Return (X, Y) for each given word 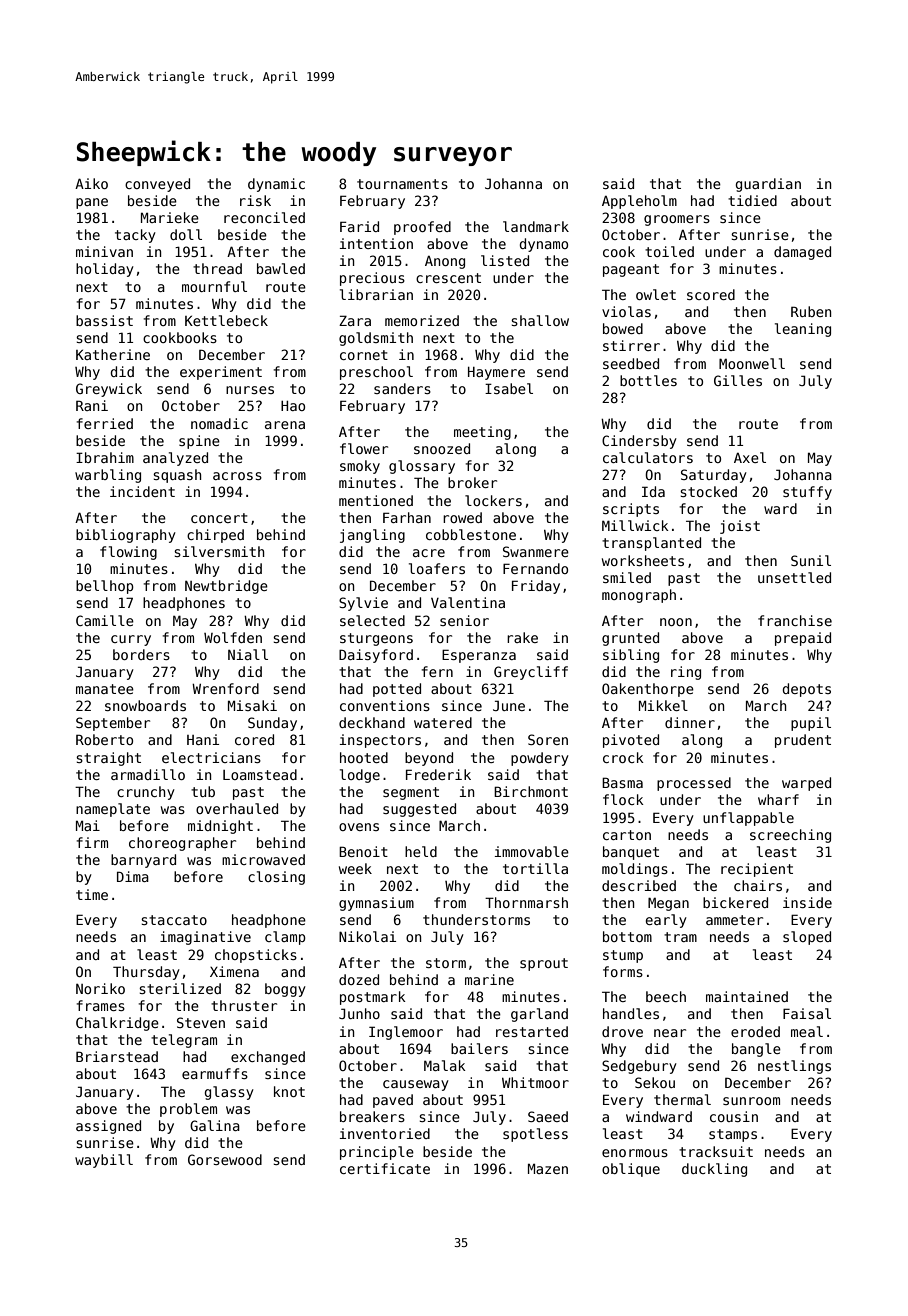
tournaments (402, 184)
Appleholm (639, 202)
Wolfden (233, 637)
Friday (536, 587)
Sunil (811, 560)
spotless (535, 1135)
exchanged (268, 1058)
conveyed (157, 185)
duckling (714, 1170)
